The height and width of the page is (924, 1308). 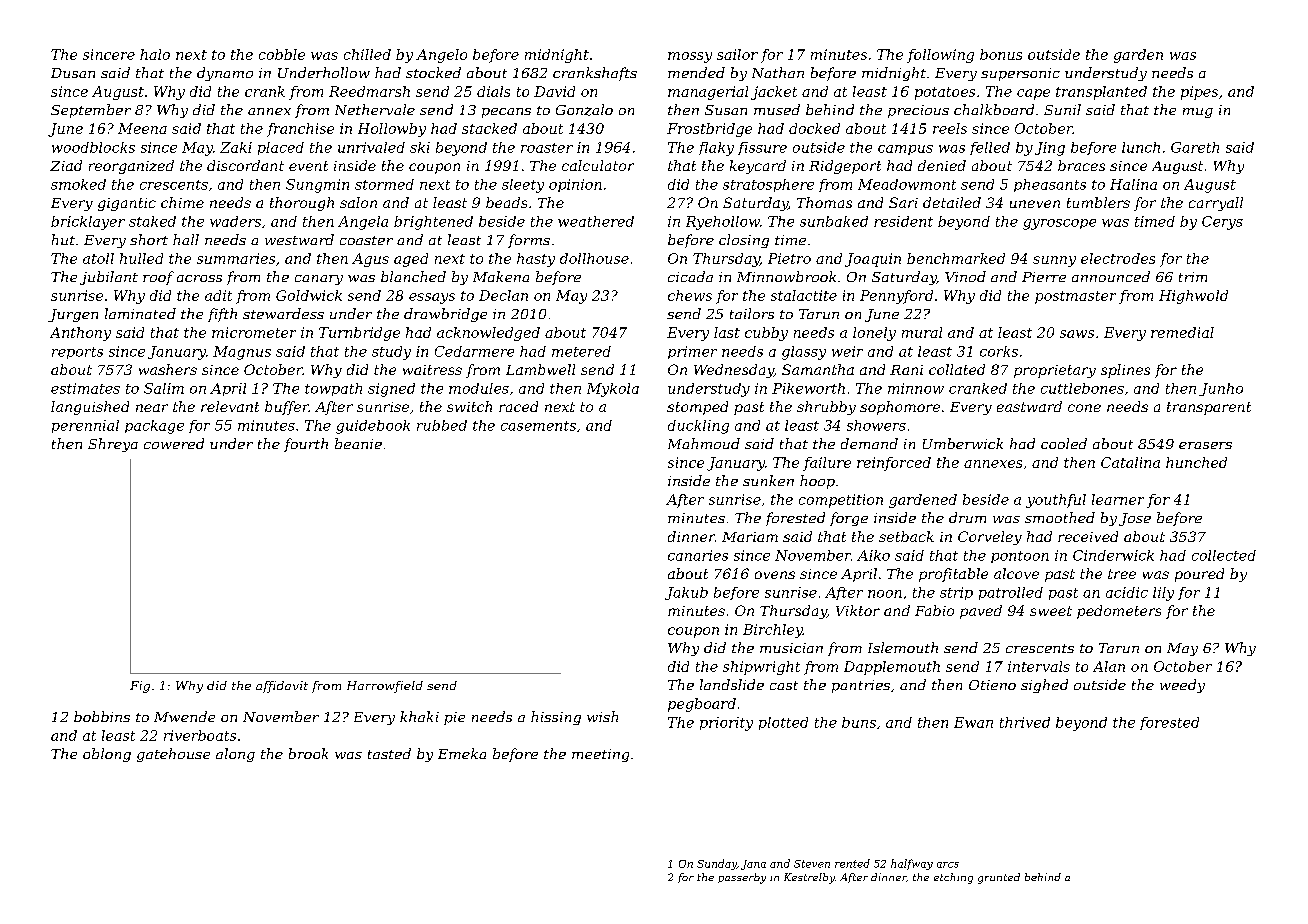 I want to click on Jakub, so click(x=686, y=593).
